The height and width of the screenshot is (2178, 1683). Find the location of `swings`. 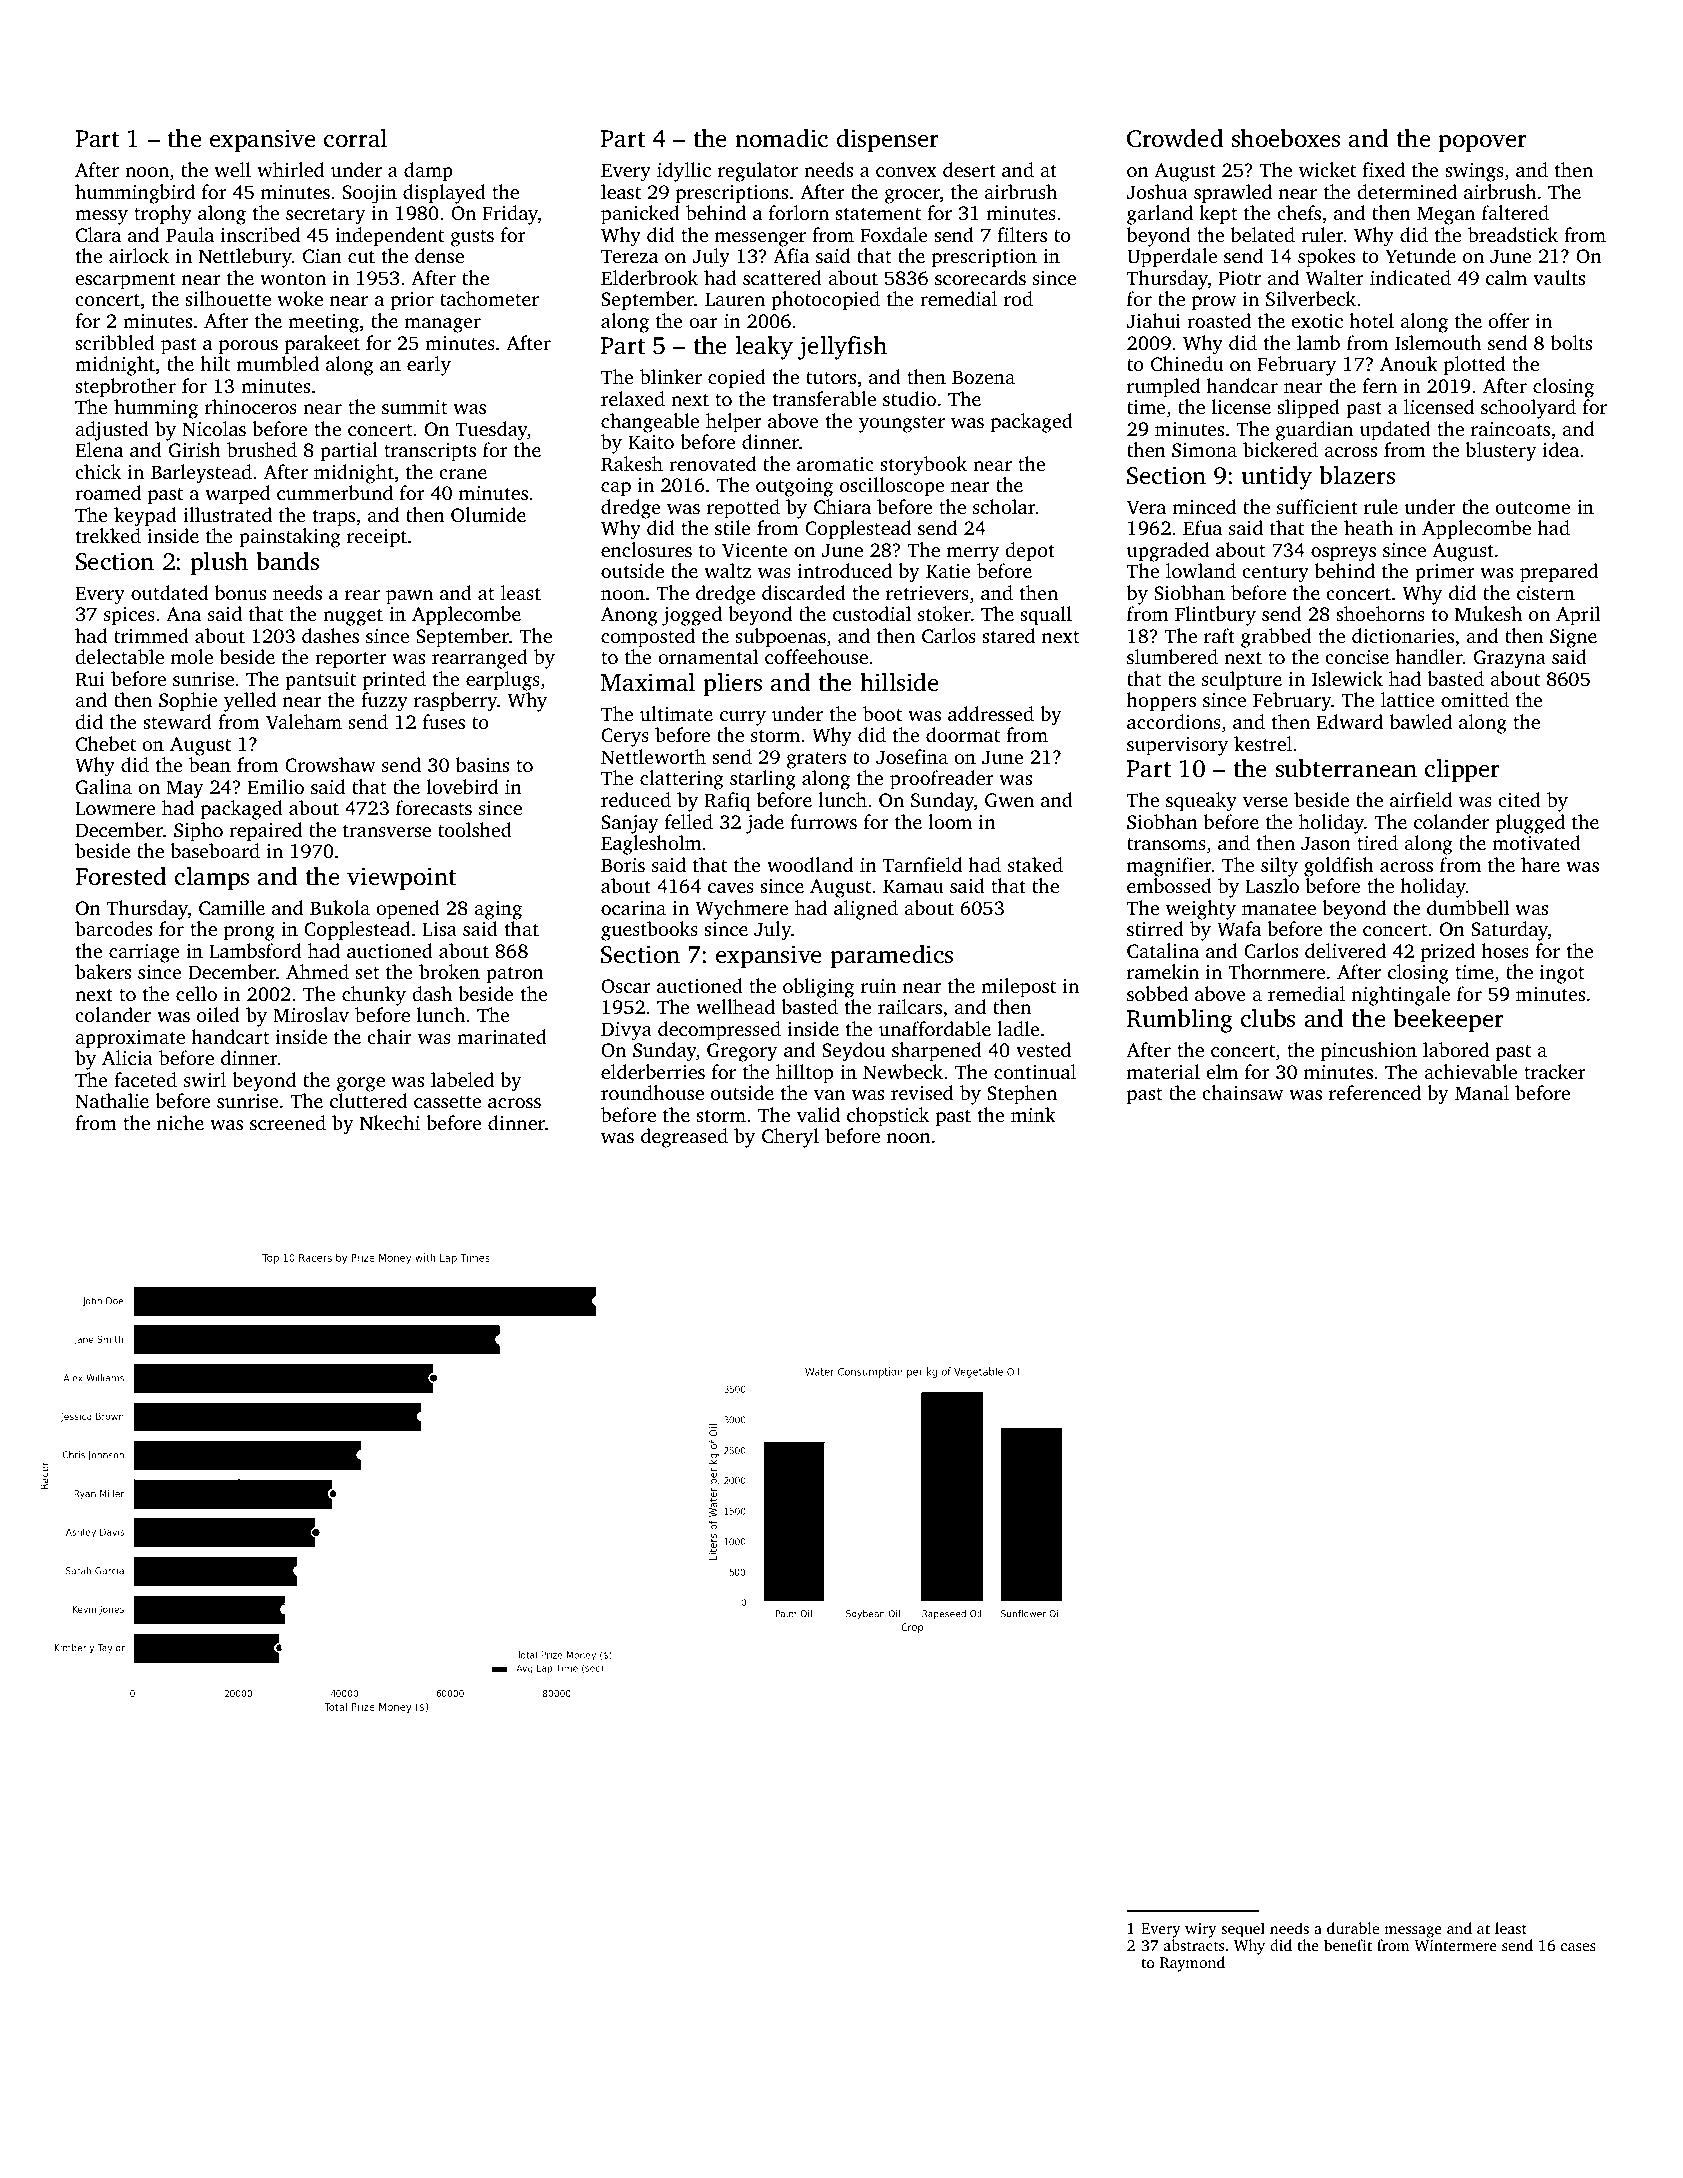

swings is located at coordinates (1474, 172).
